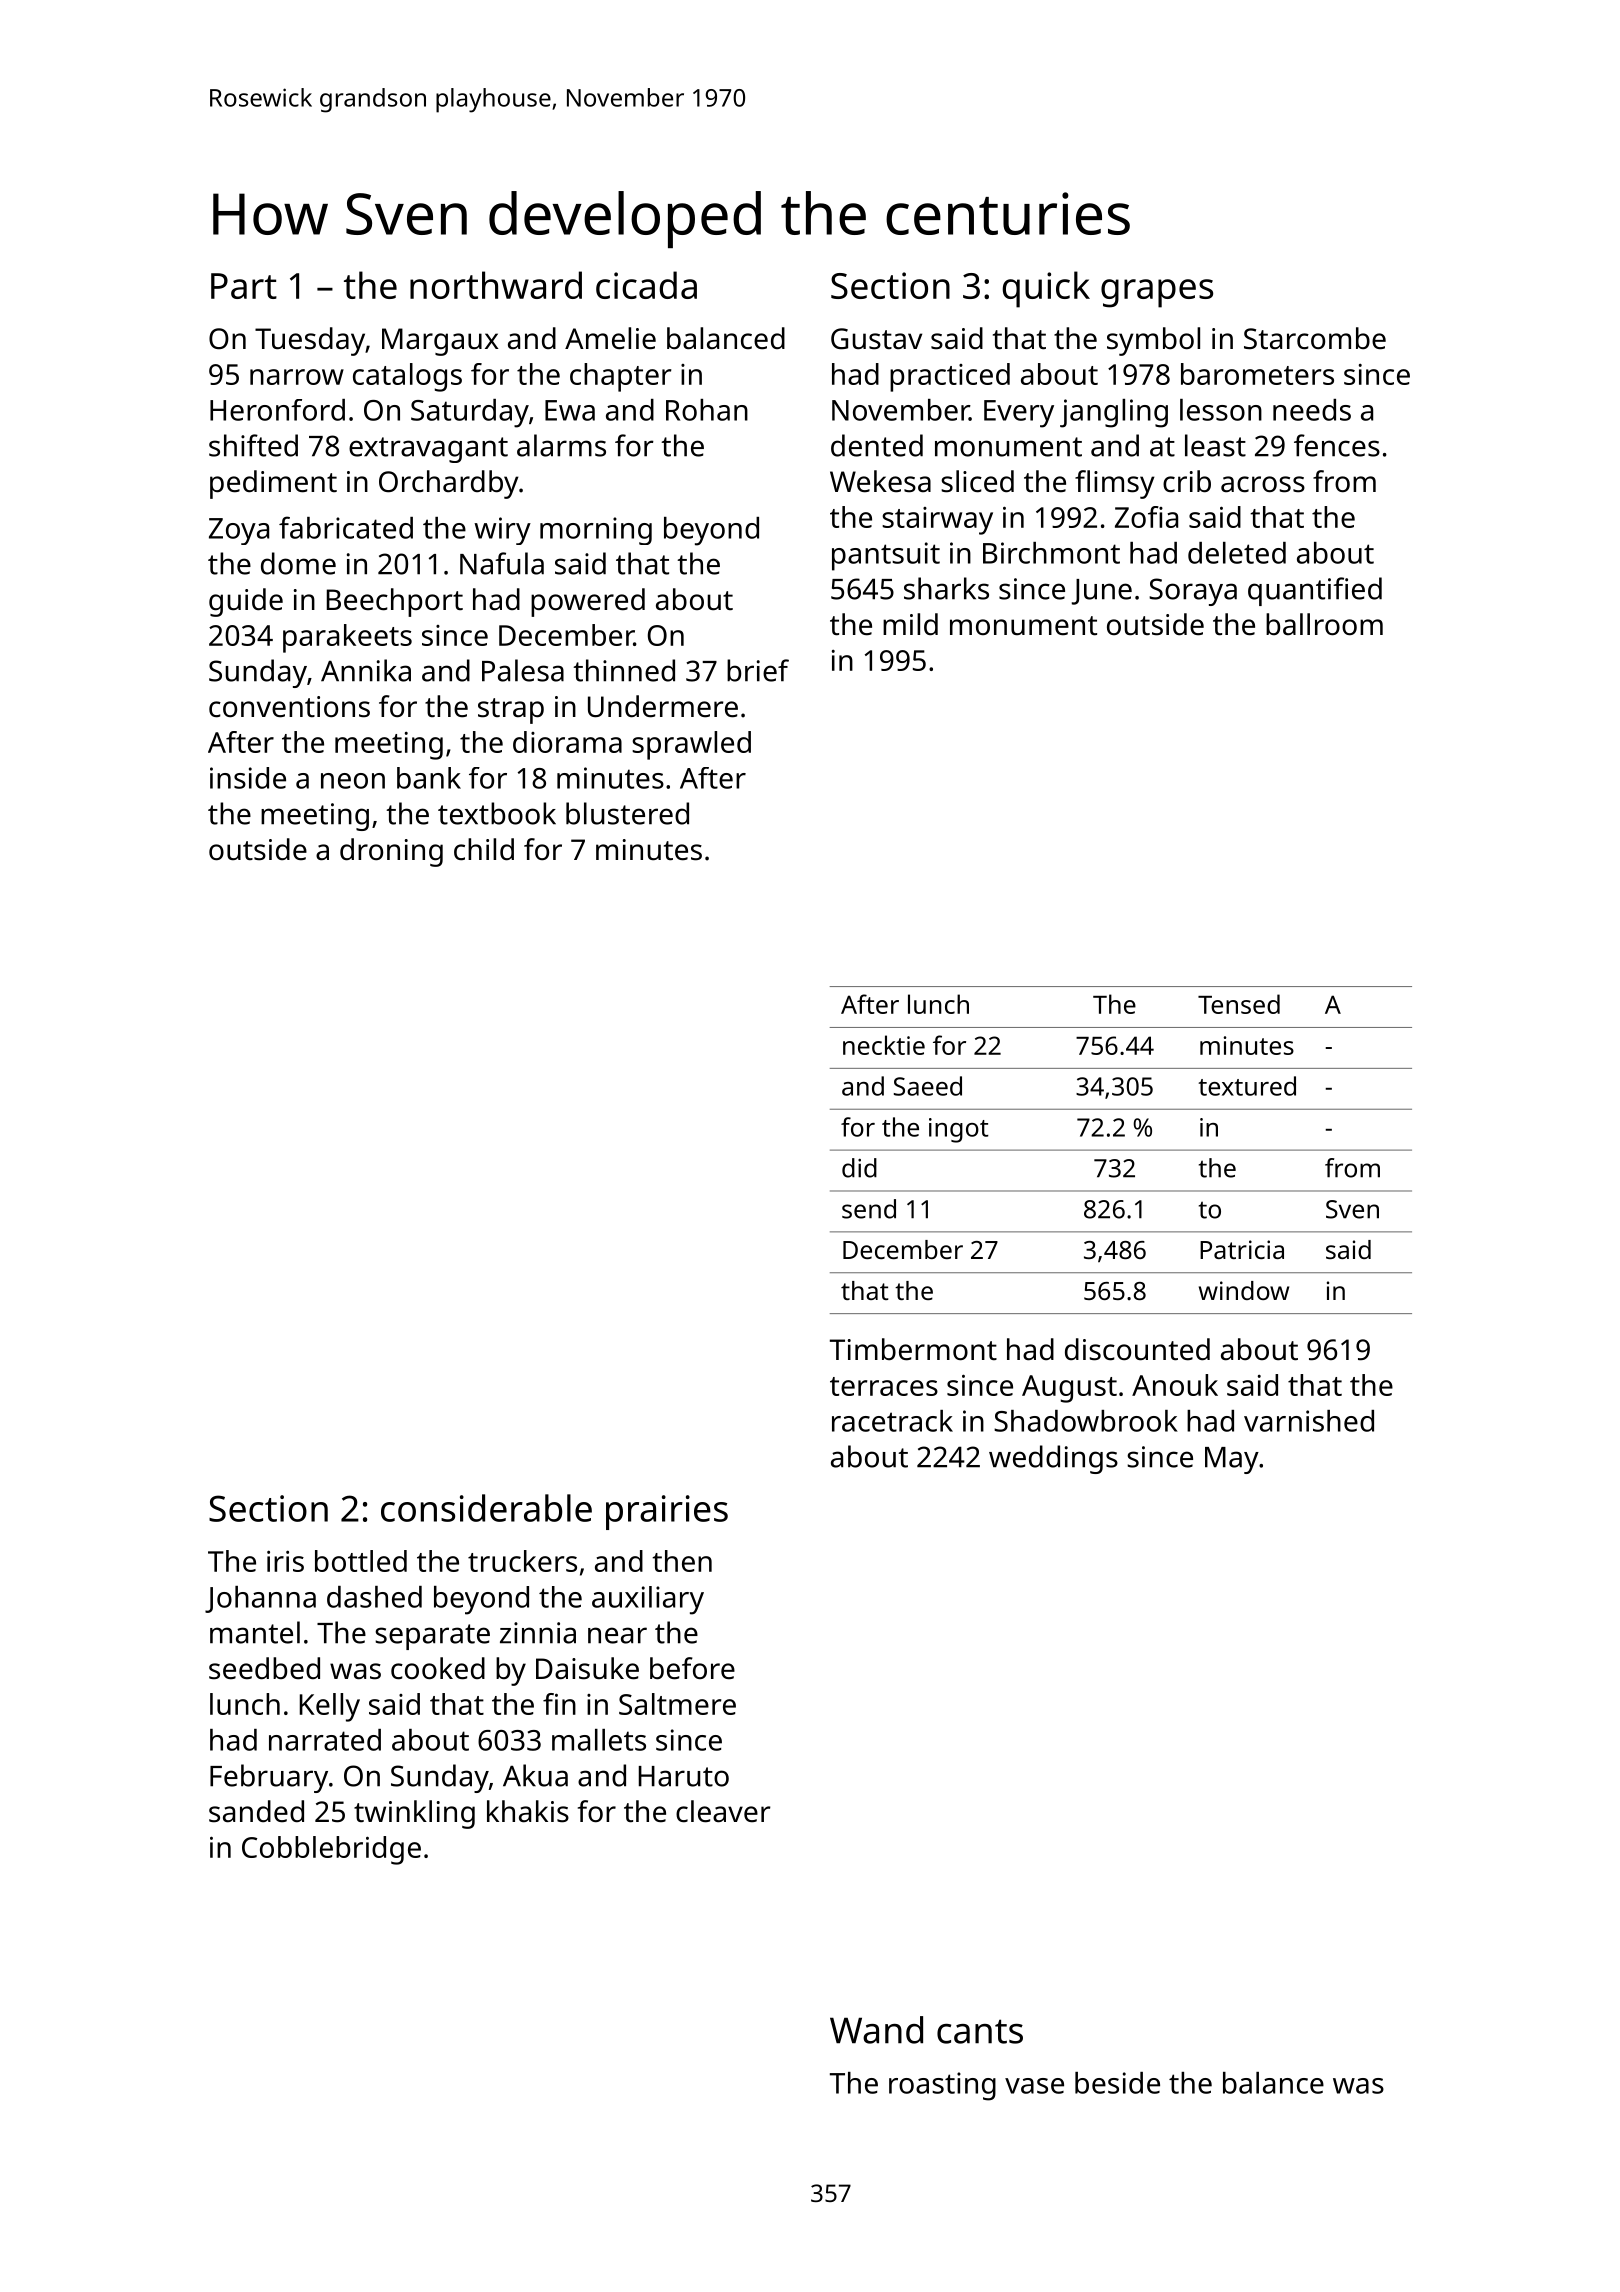 This screenshot has height=2292, width=1620. Describe the element at coordinates (1324, 624) in the screenshot. I see `ballroom` at that location.
